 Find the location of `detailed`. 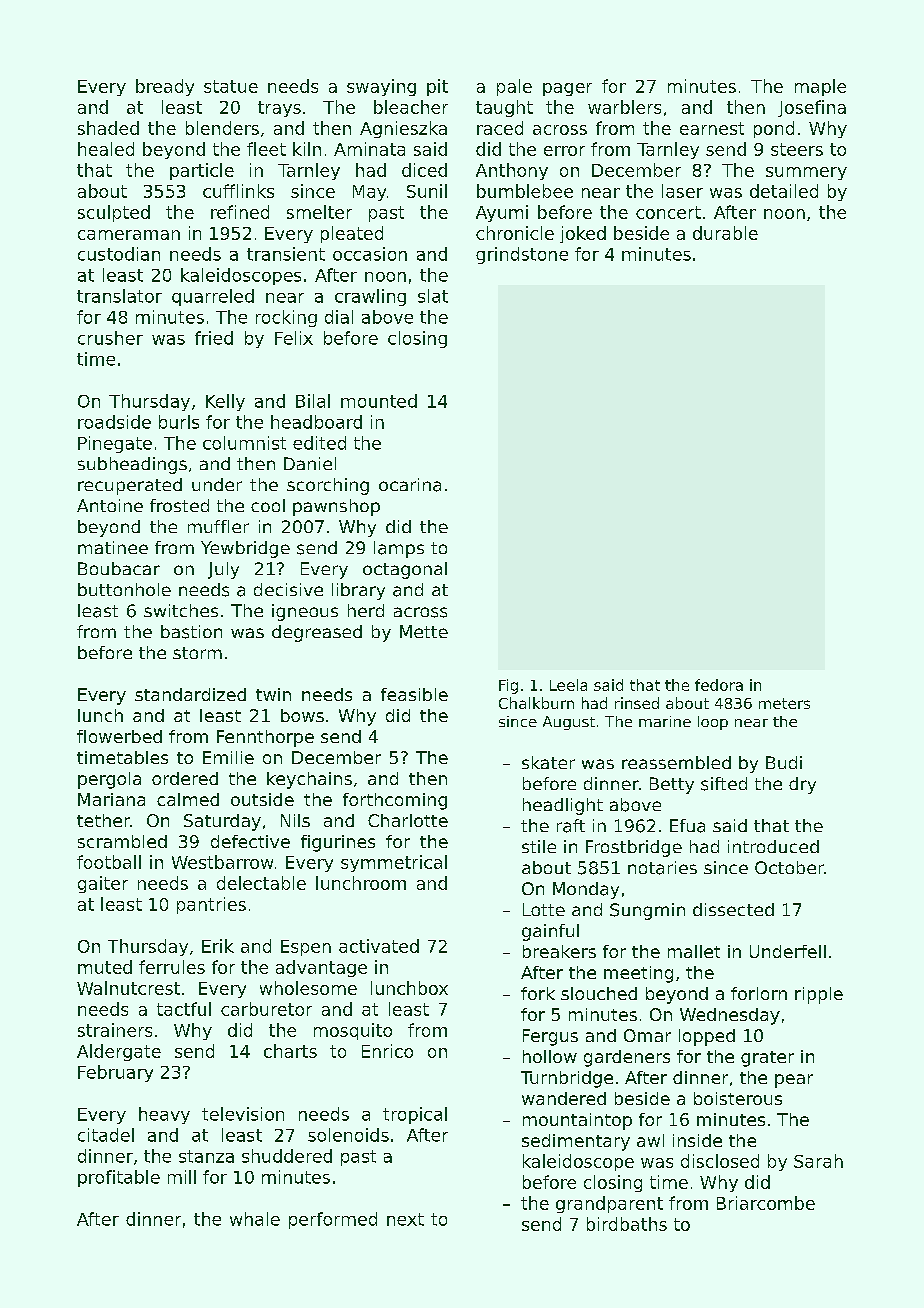

detailed is located at coordinates (784, 191).
